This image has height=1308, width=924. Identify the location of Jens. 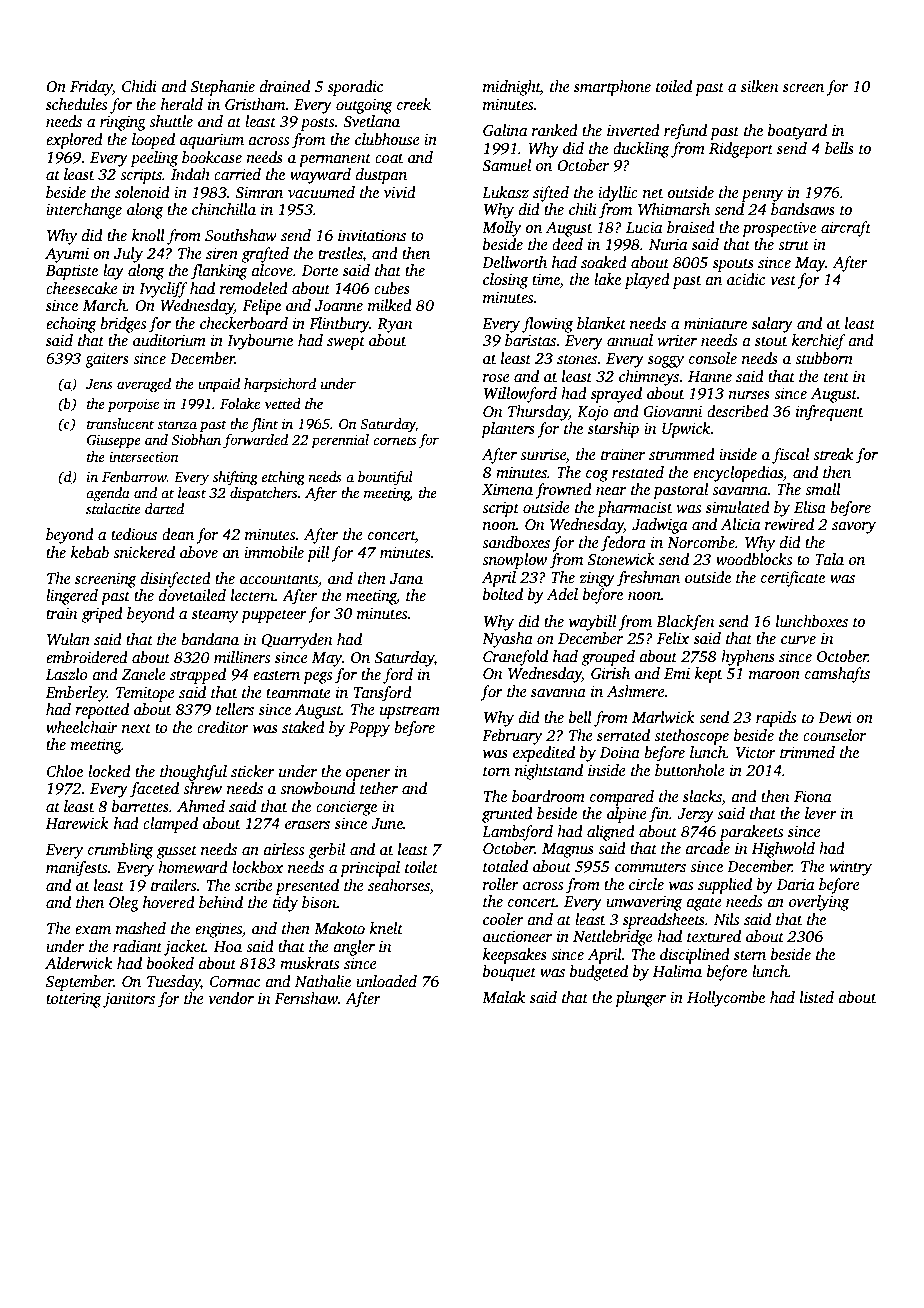
(99, 384).
